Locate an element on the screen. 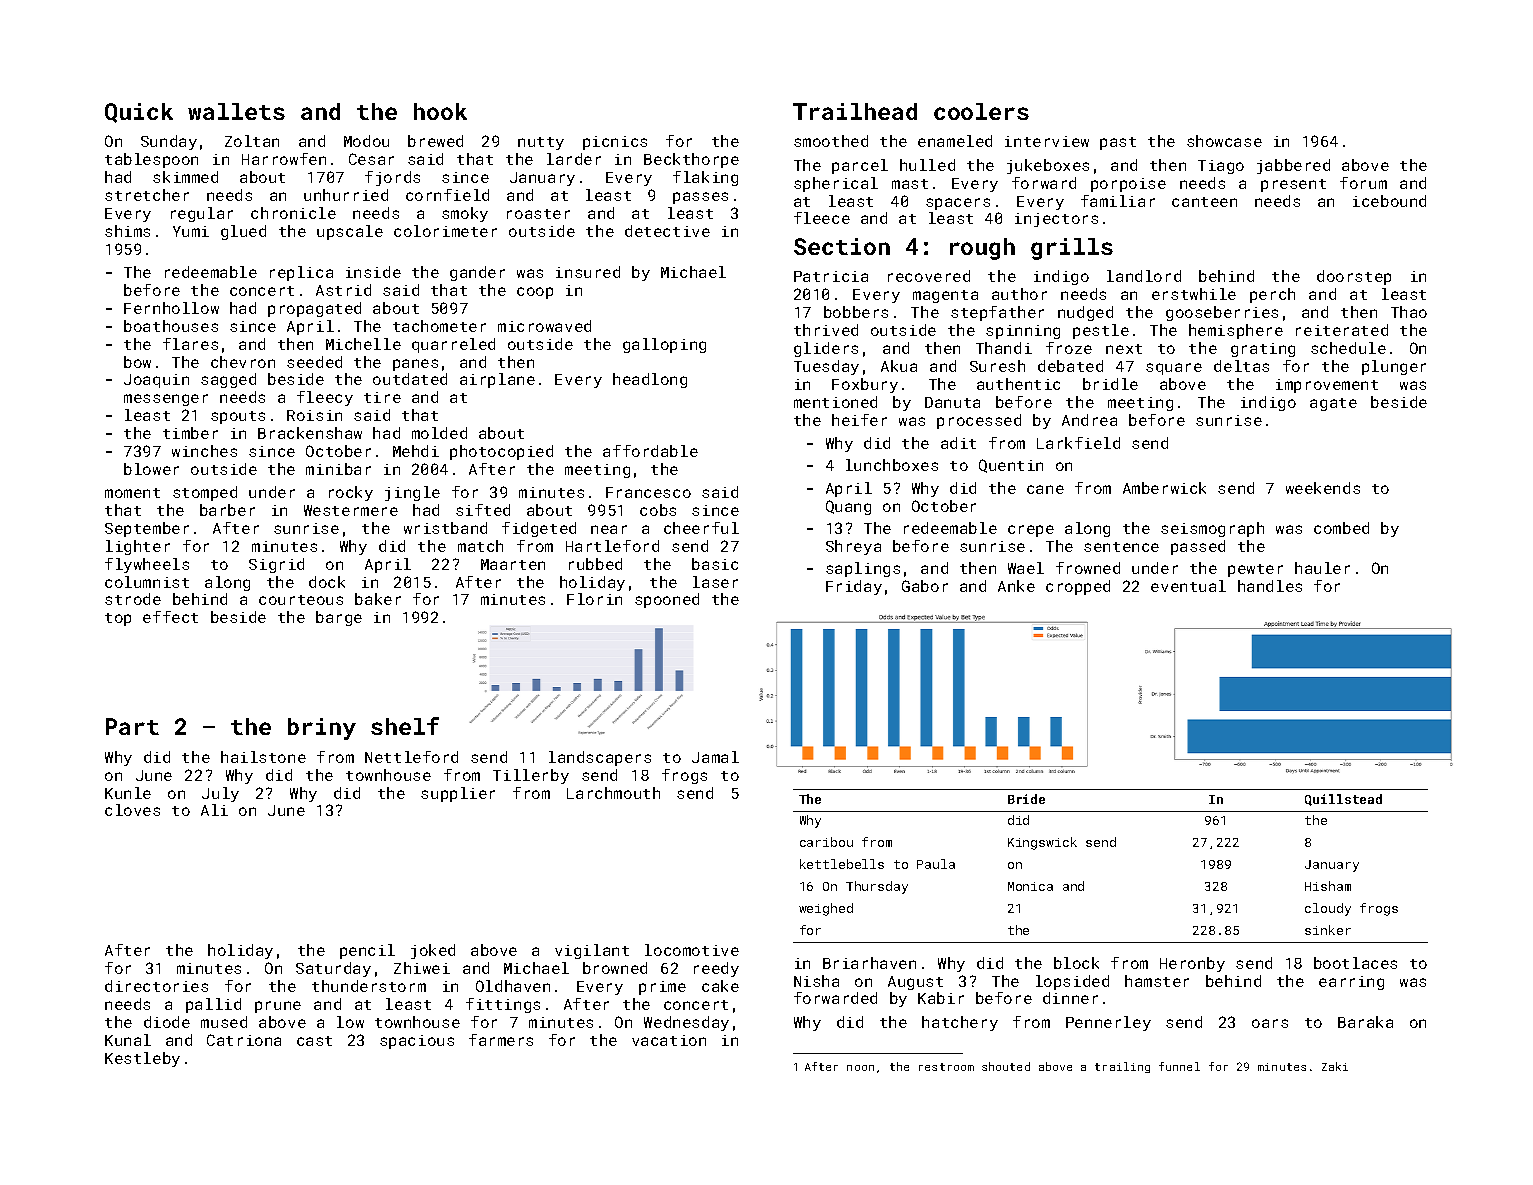 This screenshot has height=1185, width=1533. noon is located at coordinates (860, 1068).
